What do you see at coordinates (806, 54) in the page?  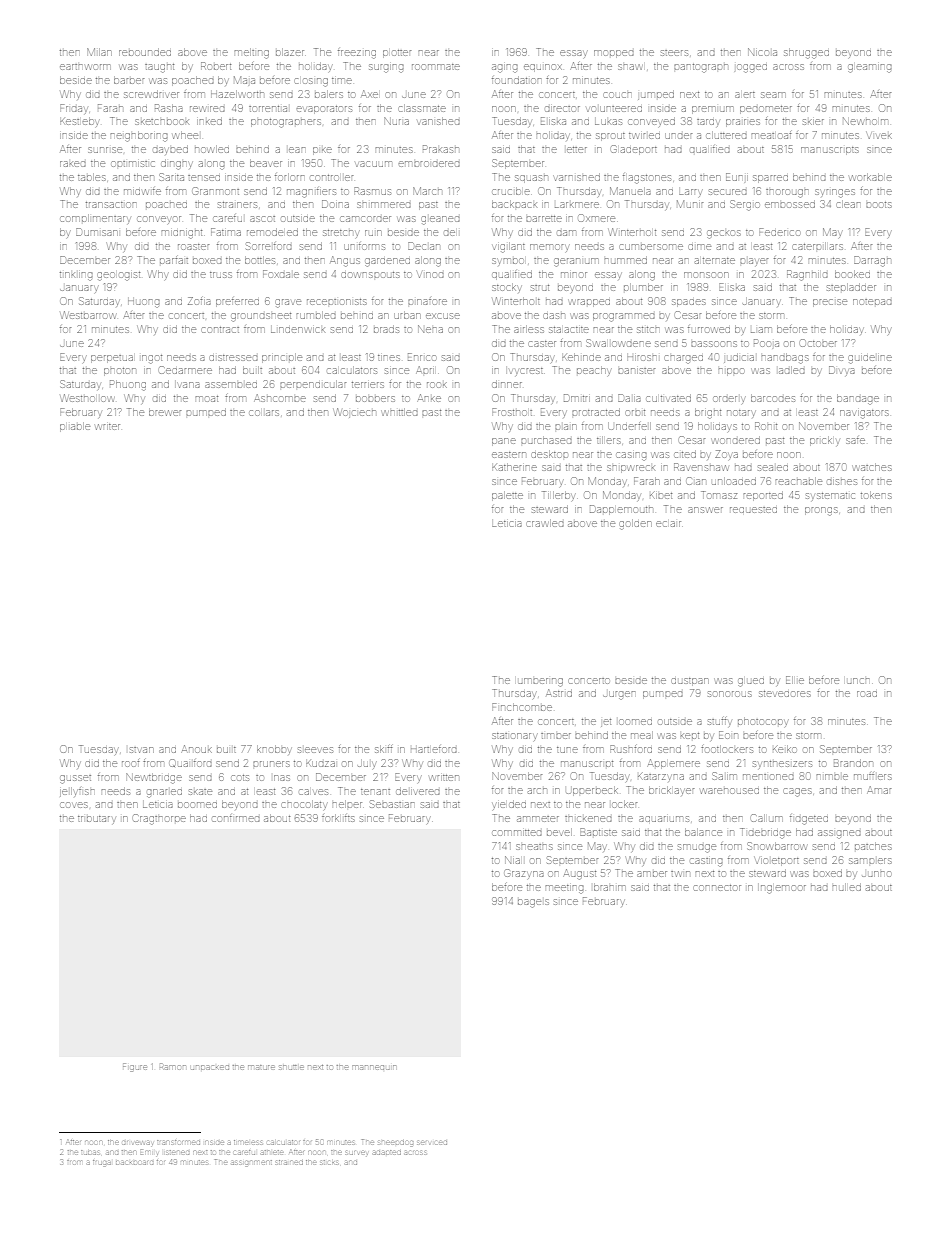 I see `shrugged` at bounding box center [806, 54].
